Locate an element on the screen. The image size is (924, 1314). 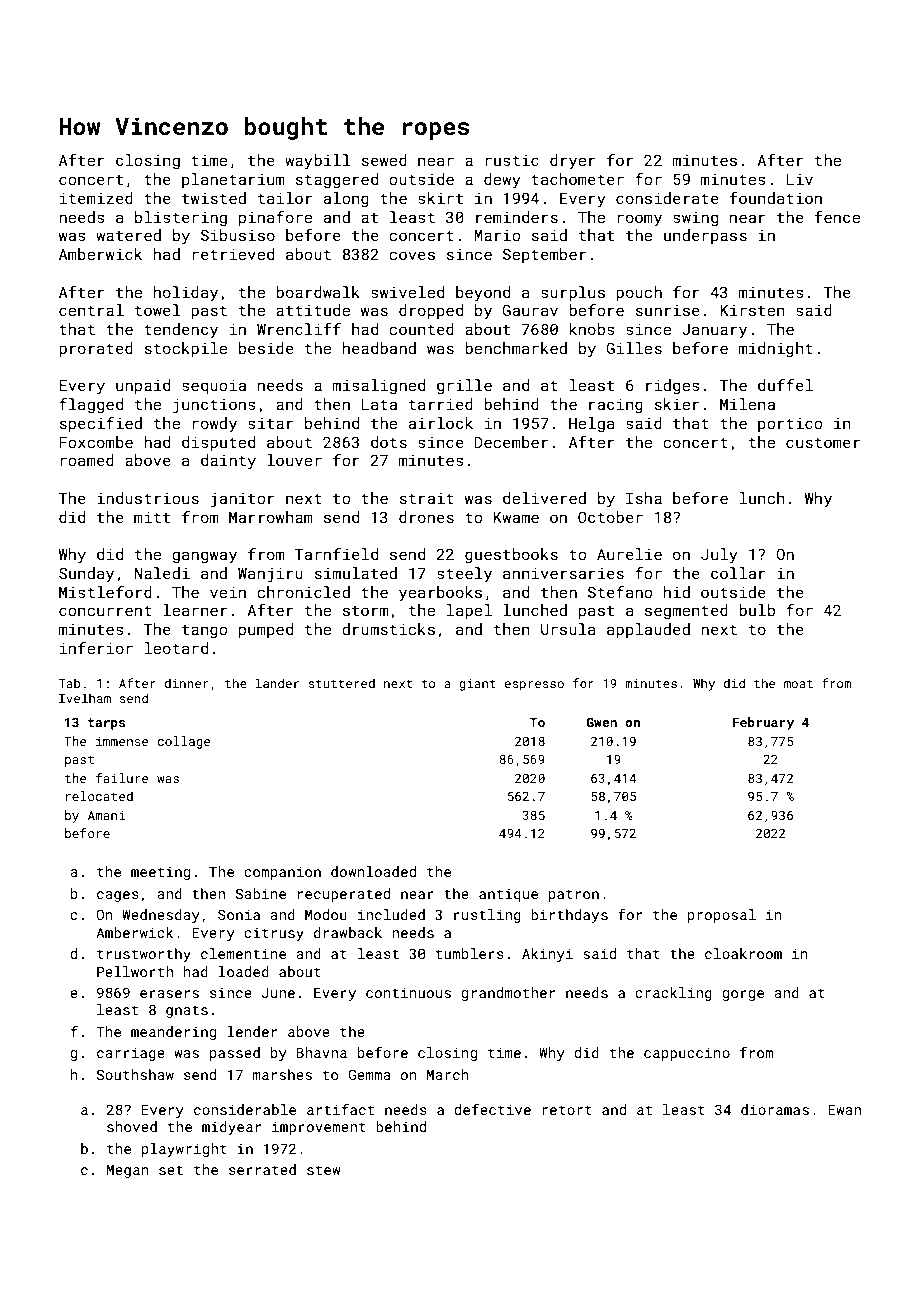
moat is located at coordinates (798, 683).
